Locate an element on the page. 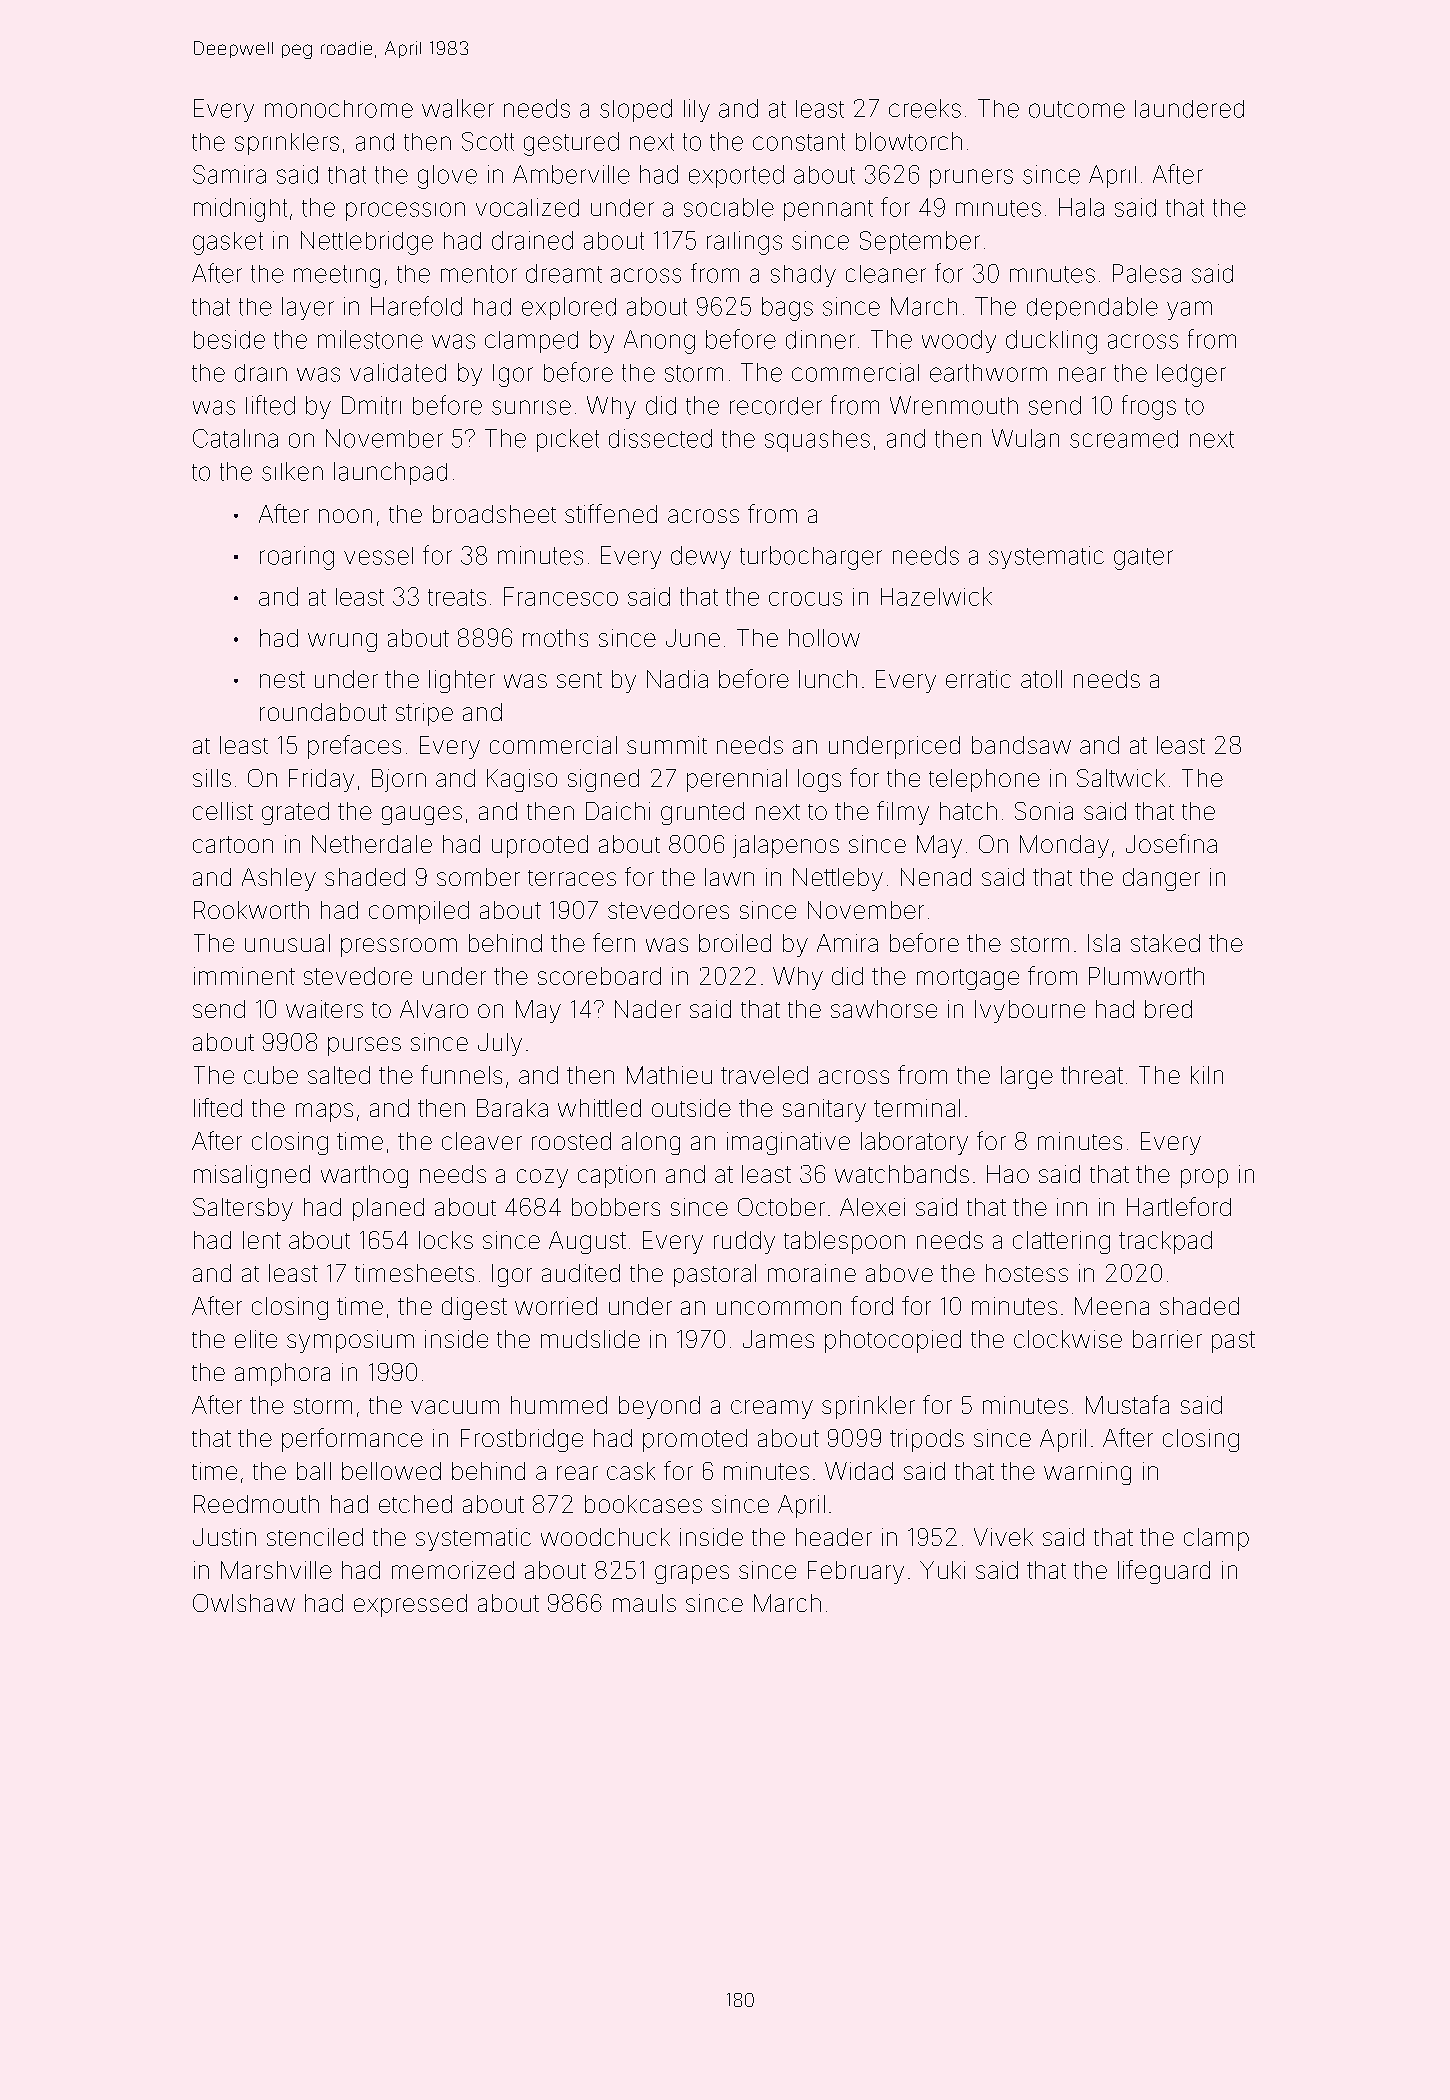 Image resolution: width=1450 pixels, height=2100 pixels. creeks is located at coordinates (925, 108).
